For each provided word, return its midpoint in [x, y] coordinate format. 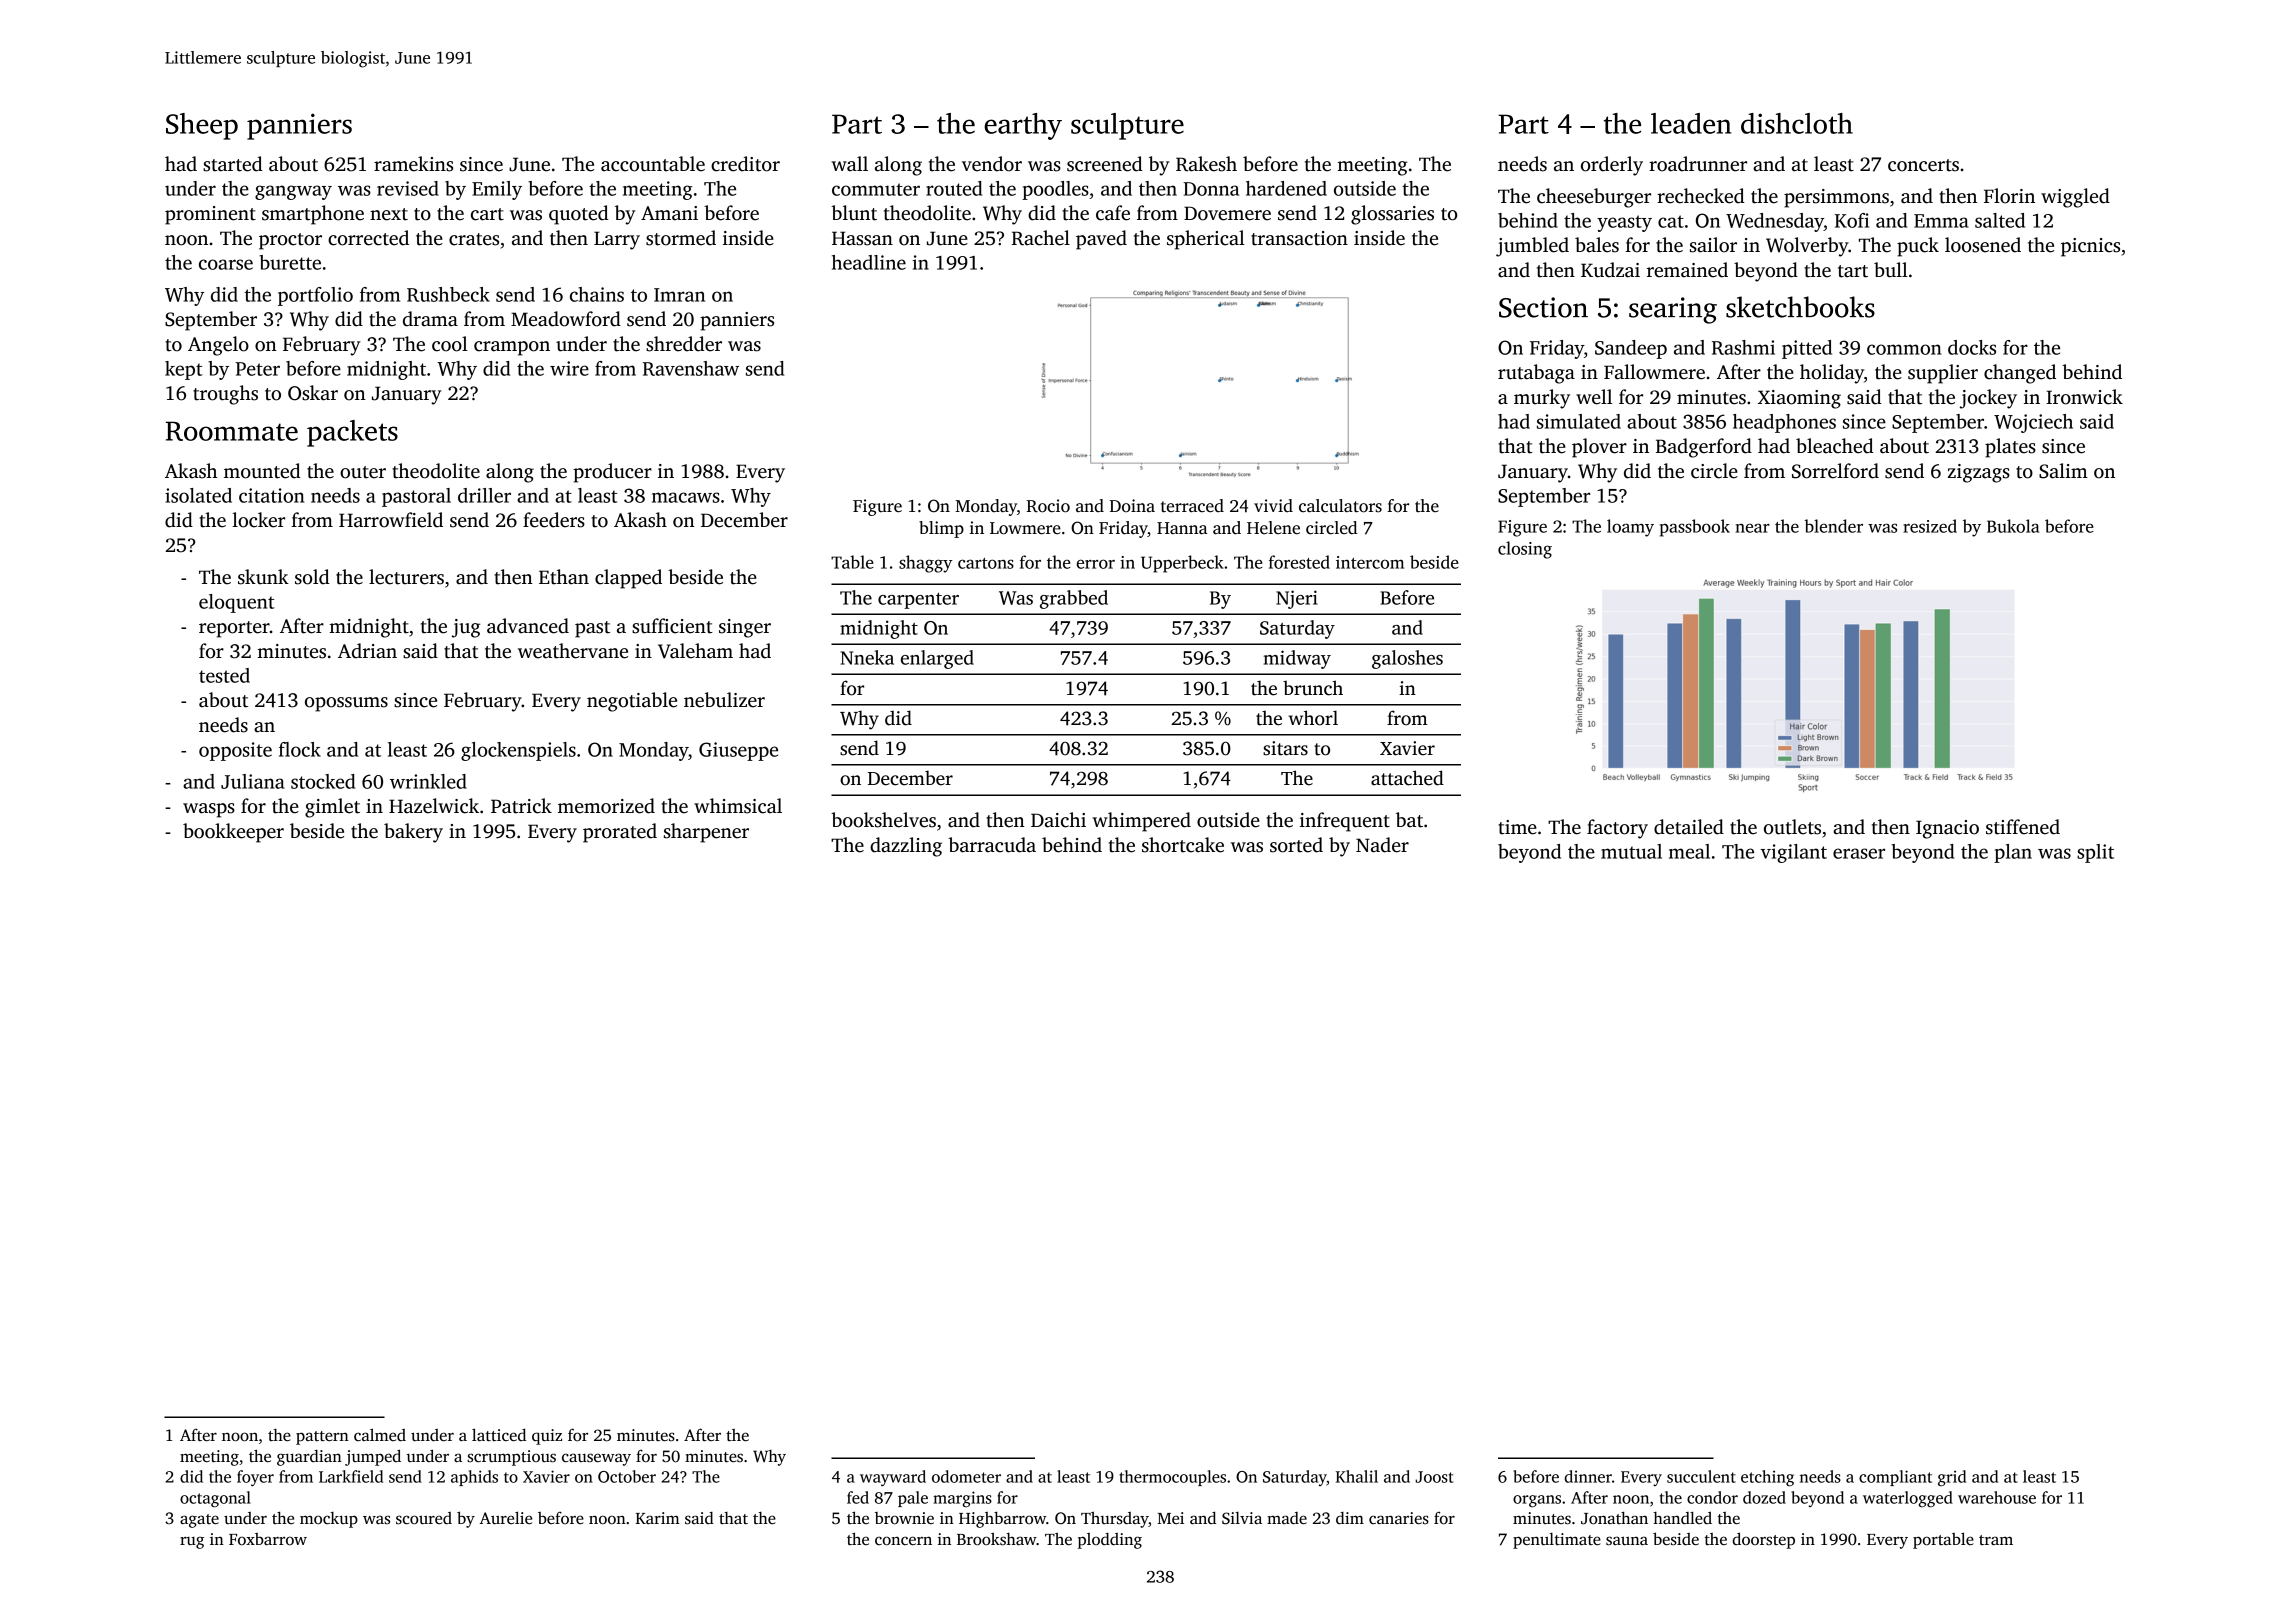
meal [1689, 851]
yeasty [1624, 223]
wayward [893, 1478]
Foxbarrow [268, 1539]
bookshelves [883, 820]
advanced [528, 626]
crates [474, 239]
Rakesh [1206, 164]
